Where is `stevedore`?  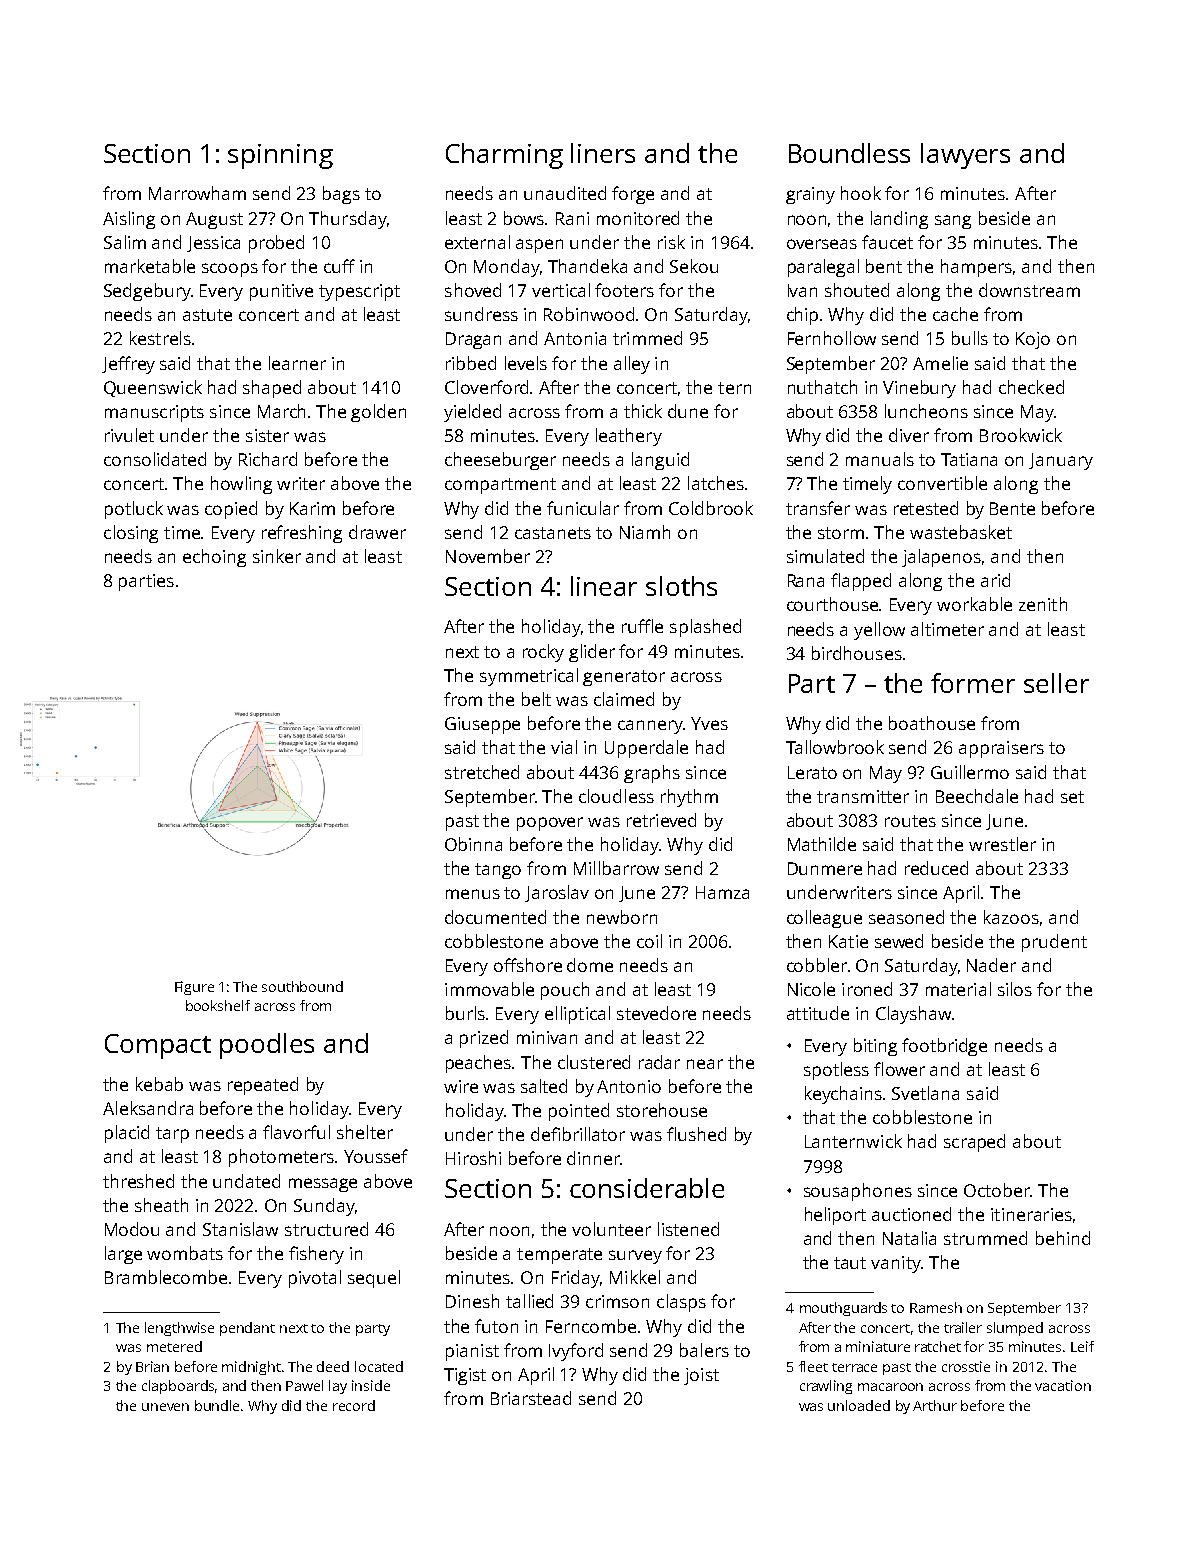 stevedore is located at coordinates (656, 1013).
